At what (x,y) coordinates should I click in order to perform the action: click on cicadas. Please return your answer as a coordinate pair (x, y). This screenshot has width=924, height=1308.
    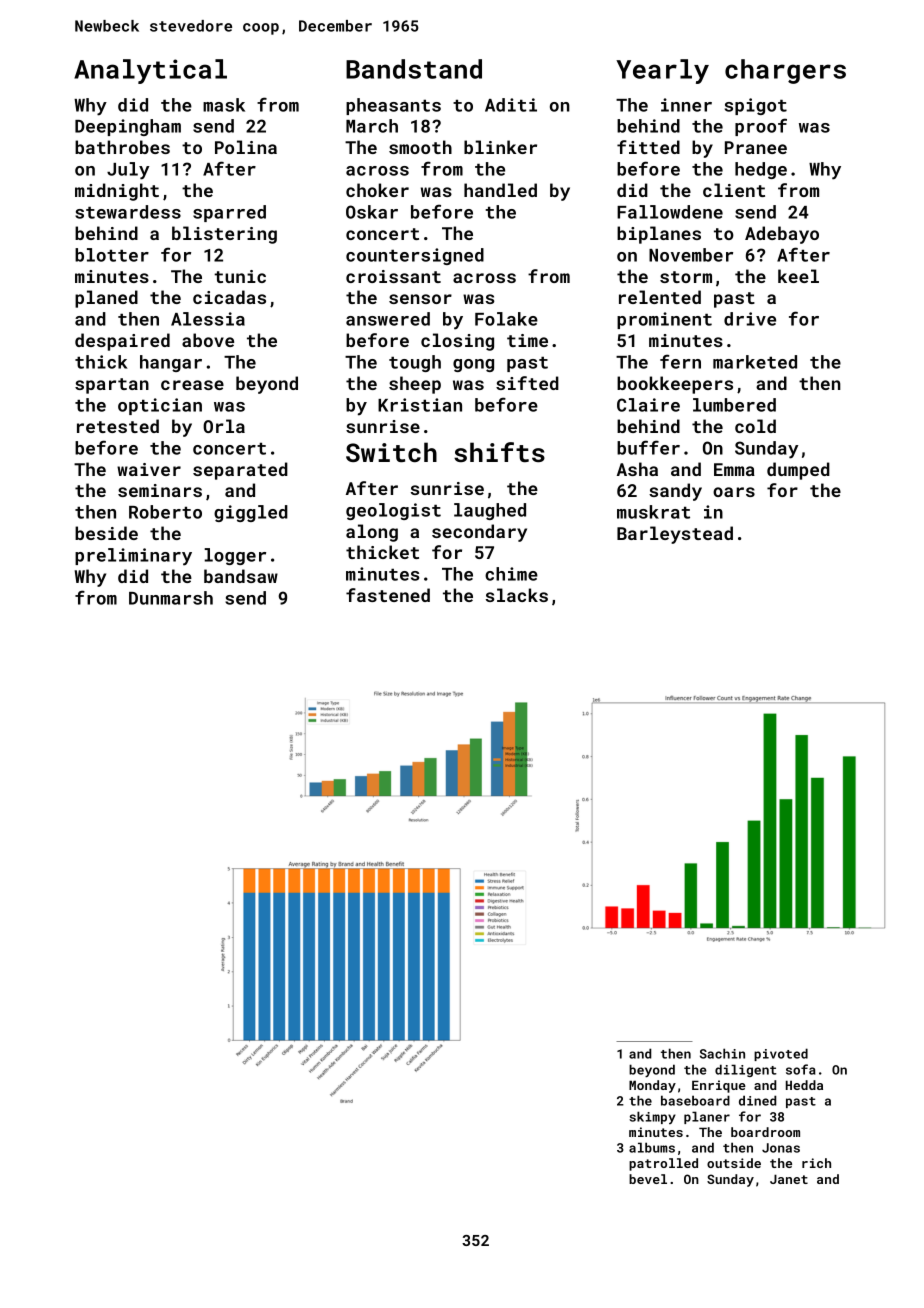
    Looking at the image, I should click on (229, 297).
